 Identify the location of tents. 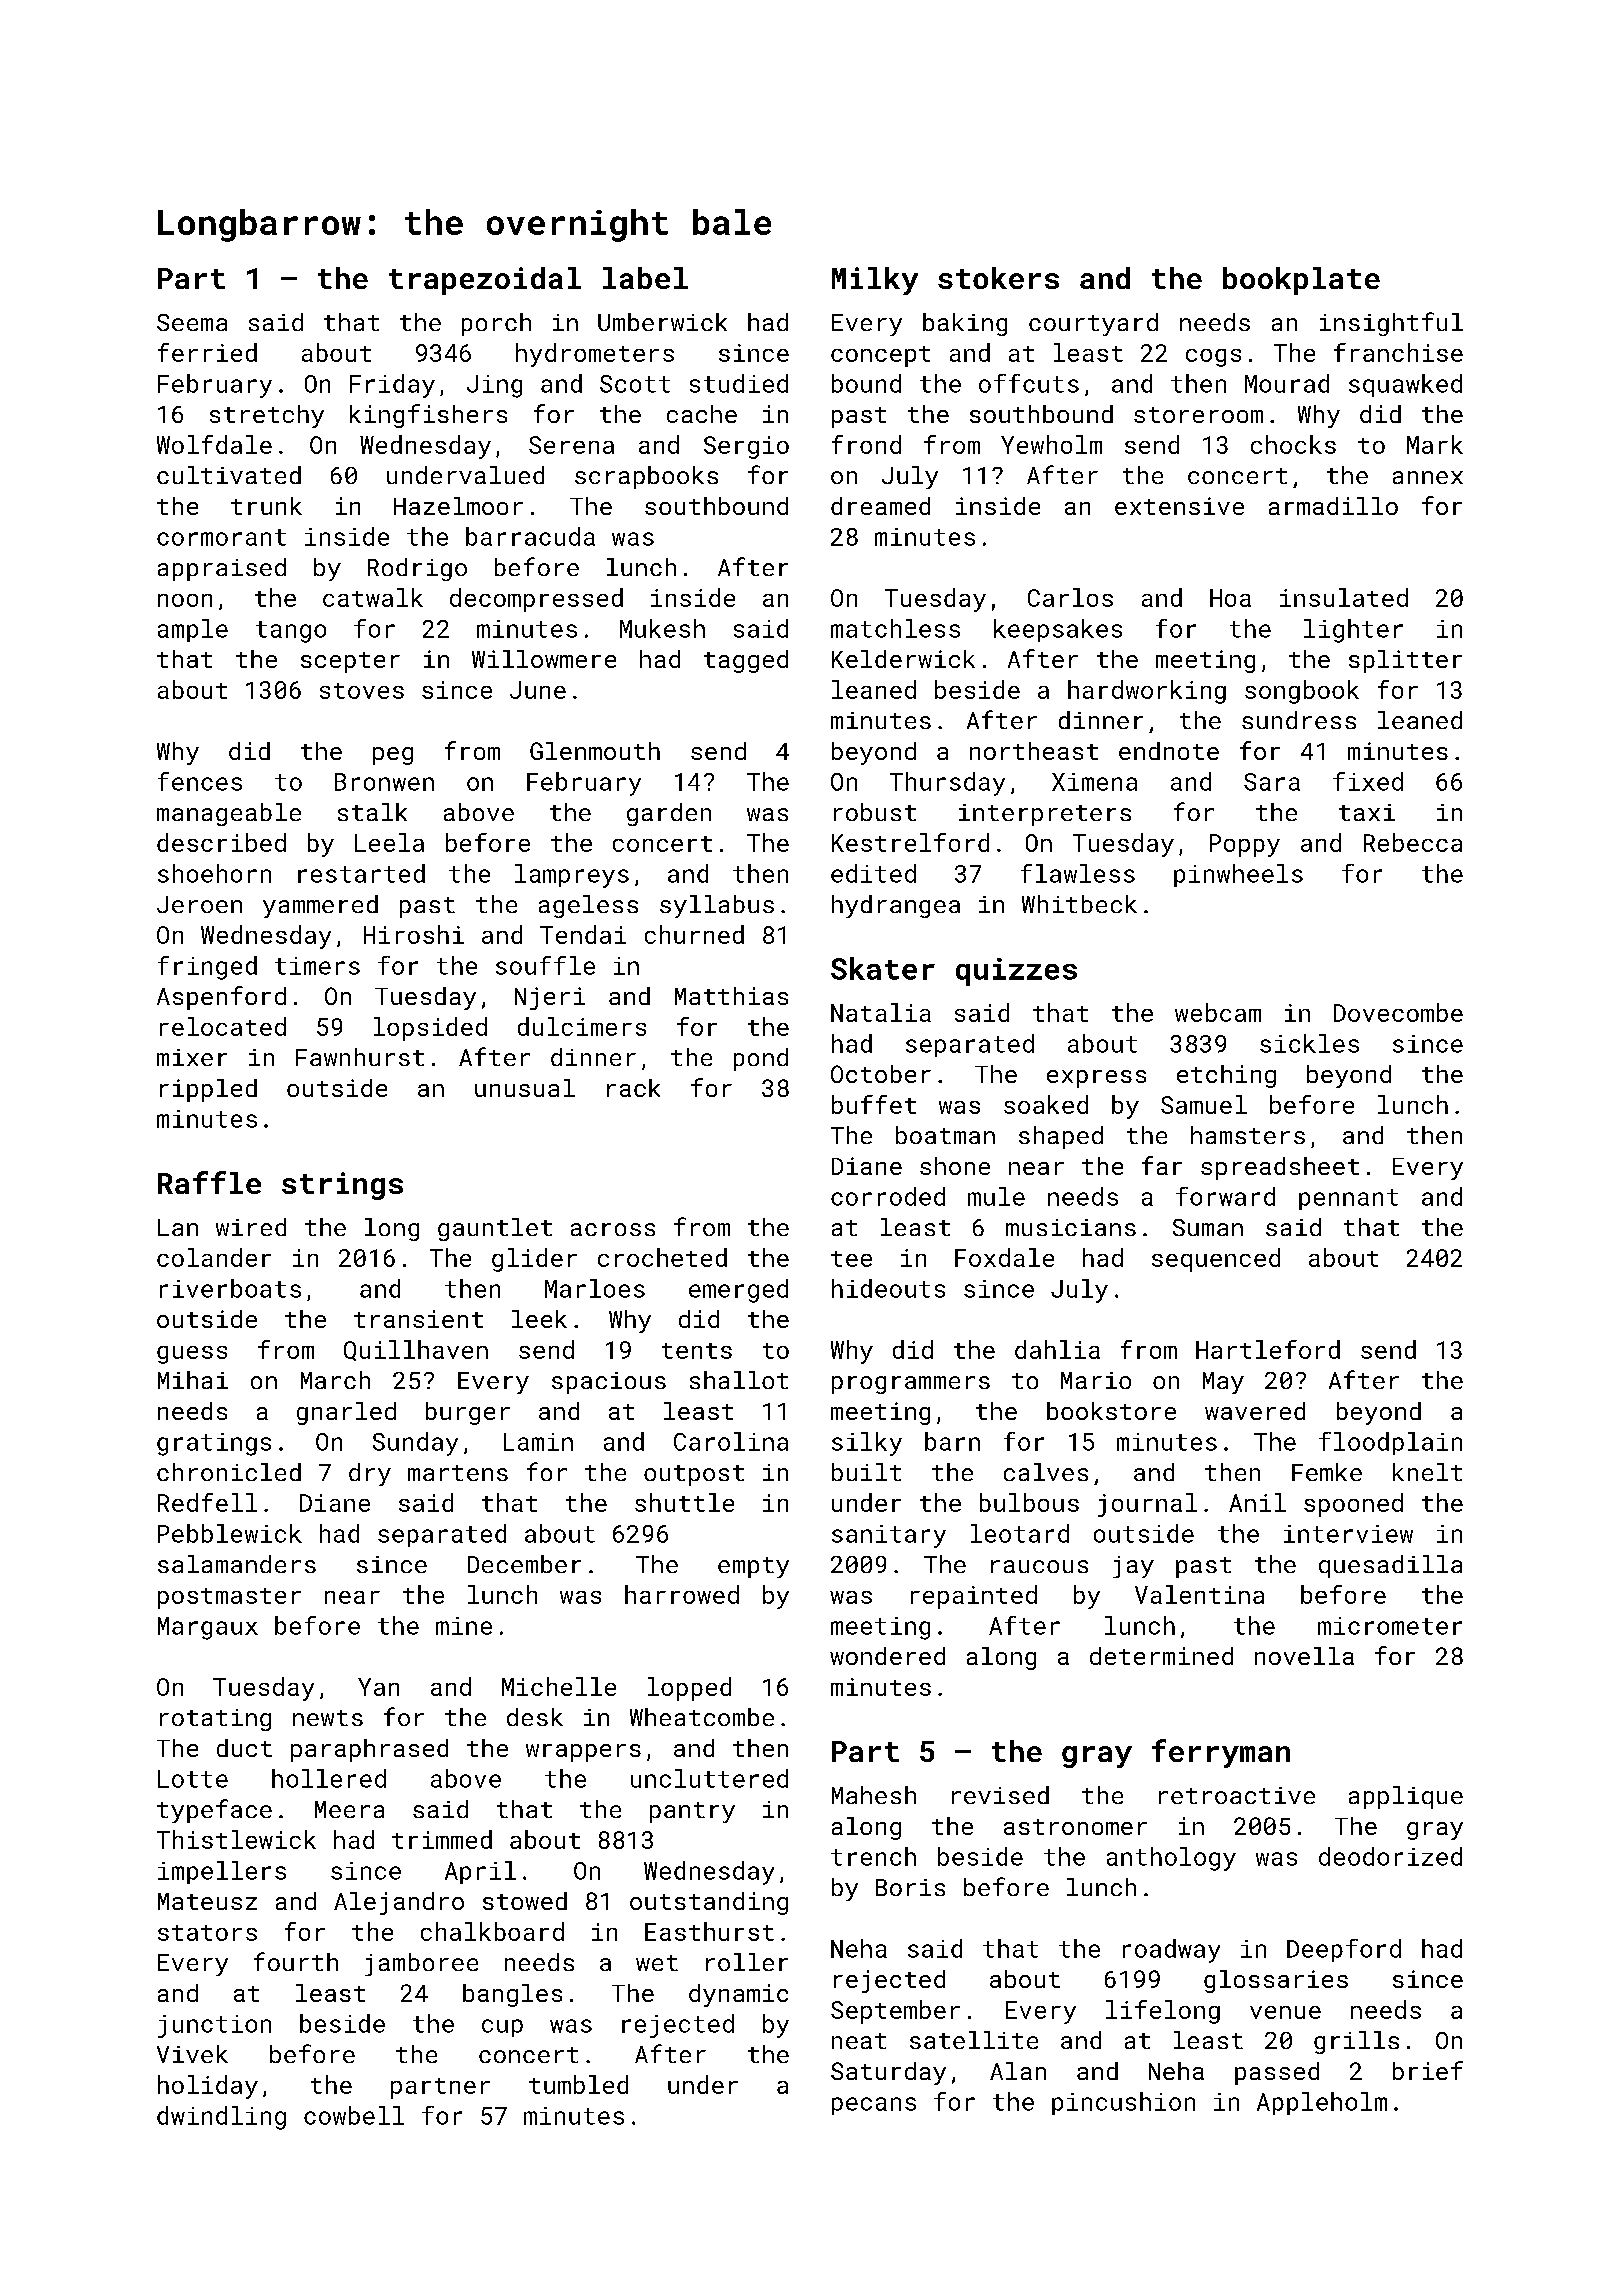
(697, 1351).
